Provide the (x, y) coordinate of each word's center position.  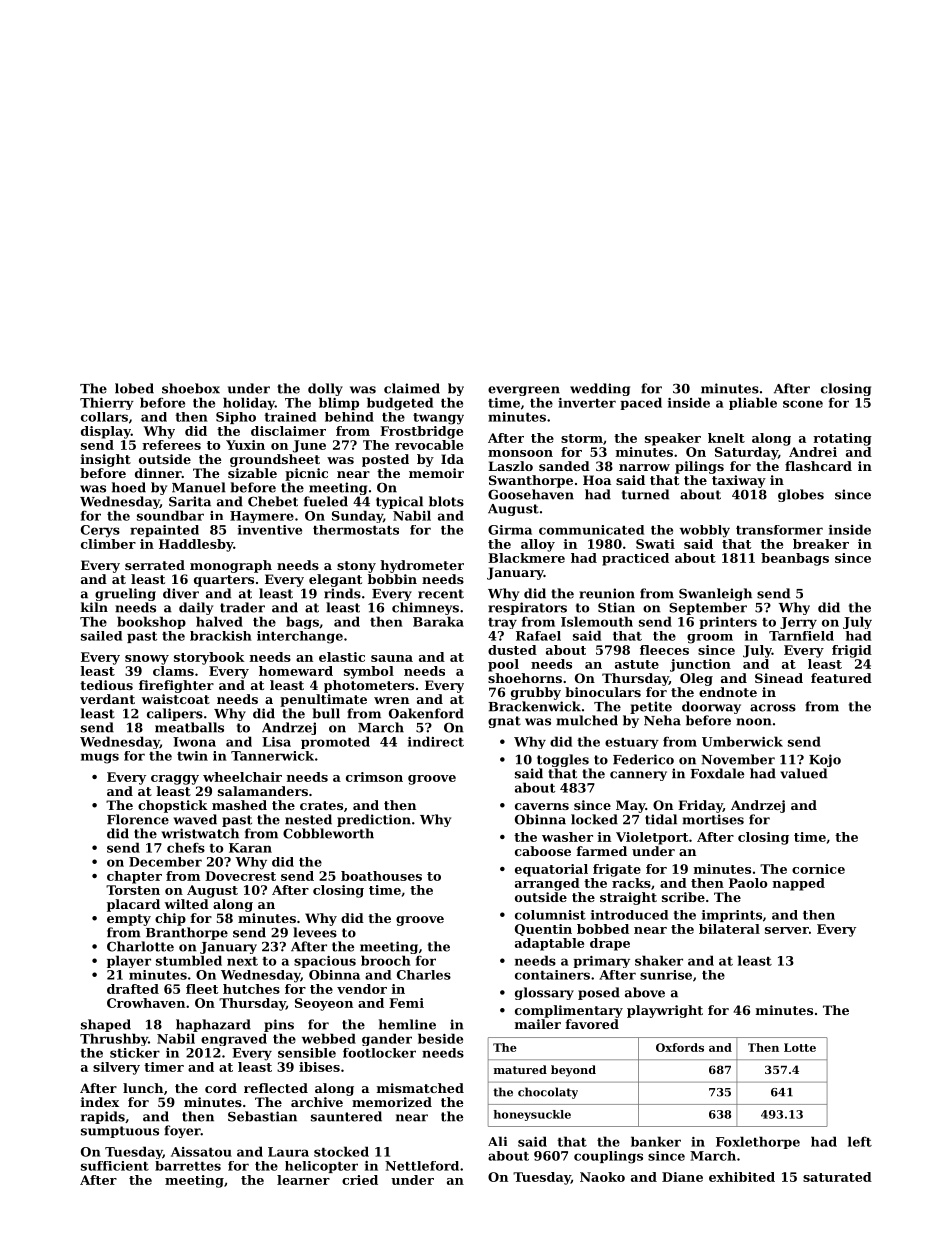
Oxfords (680, 1047)
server (787, 930)
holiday (249, 403)
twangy (438, 419)
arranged (547, 884)
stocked (341, 1151)
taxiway (739, 481)
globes (801, 495)
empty (129, 920)
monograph (231, 566)
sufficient (115, 1166)
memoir (436, 473)
